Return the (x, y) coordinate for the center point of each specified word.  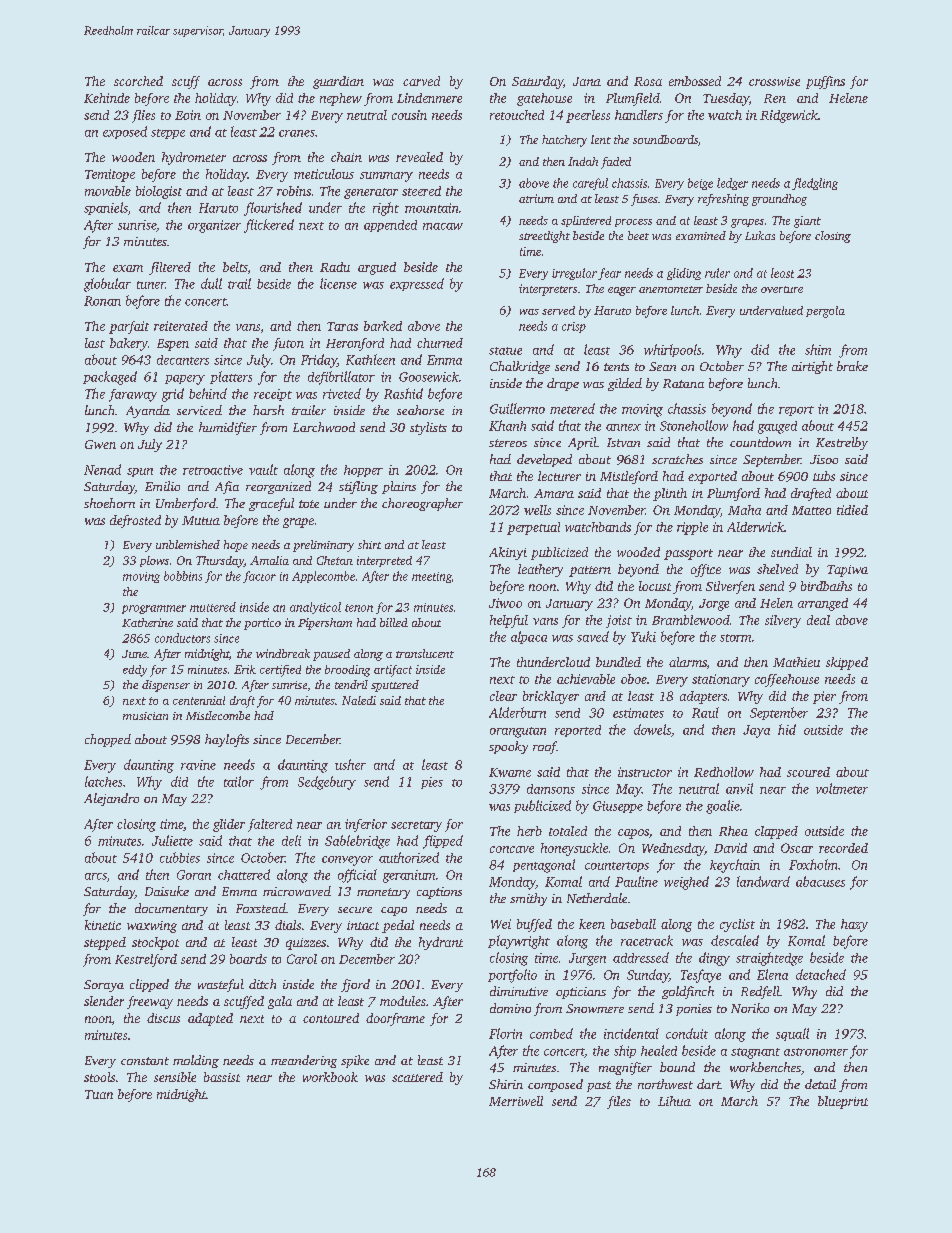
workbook (330, 1077)
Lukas (760, 235)
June (134, 654)
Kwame (510, 772)
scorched (138, 81)
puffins (825, 82)
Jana (587, 81)
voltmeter (842, 788)
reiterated (181, 326)
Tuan (99, 1094)
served (558, 310)
